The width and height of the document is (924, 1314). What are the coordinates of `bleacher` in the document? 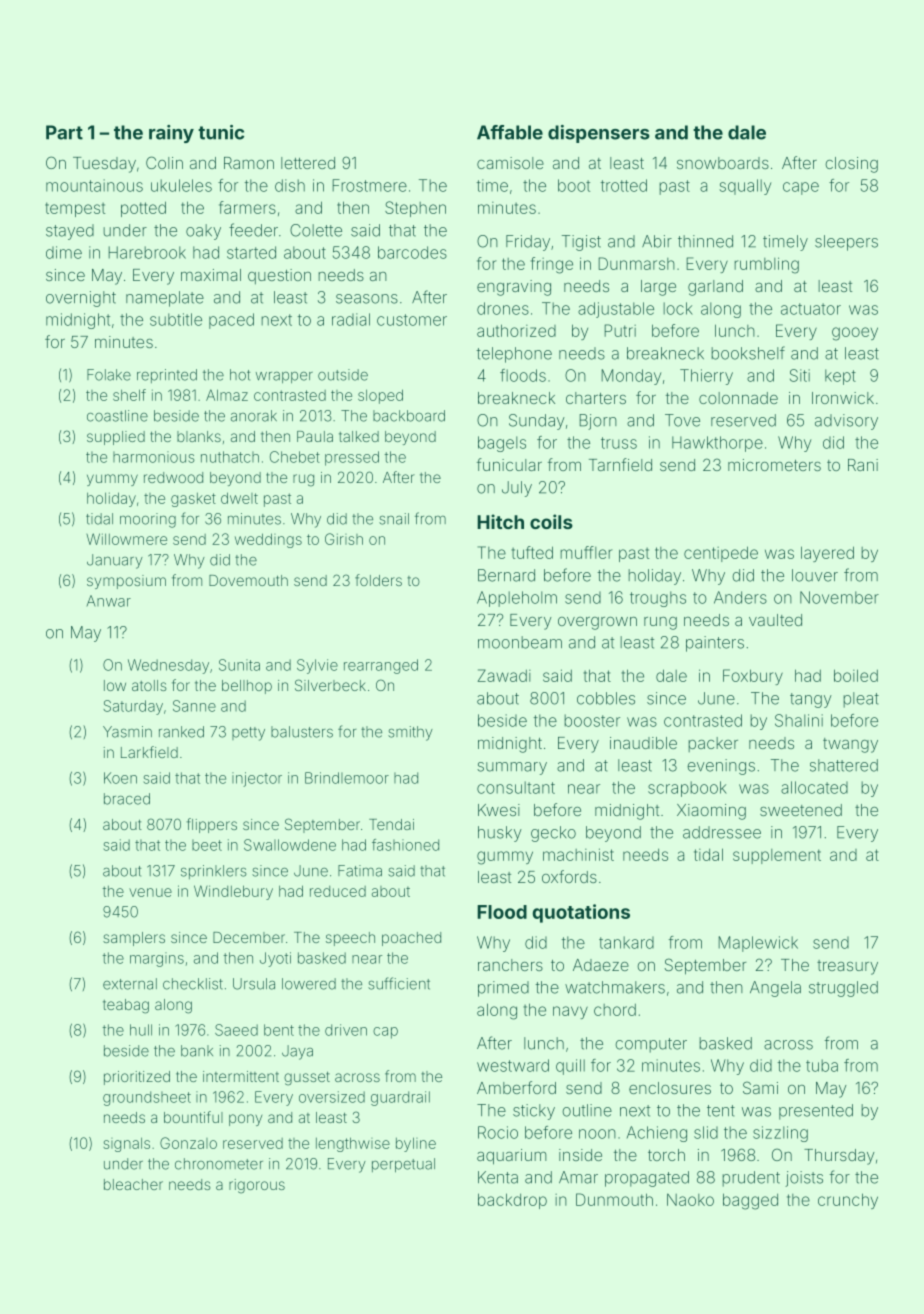 It's located at (133, 1184).
